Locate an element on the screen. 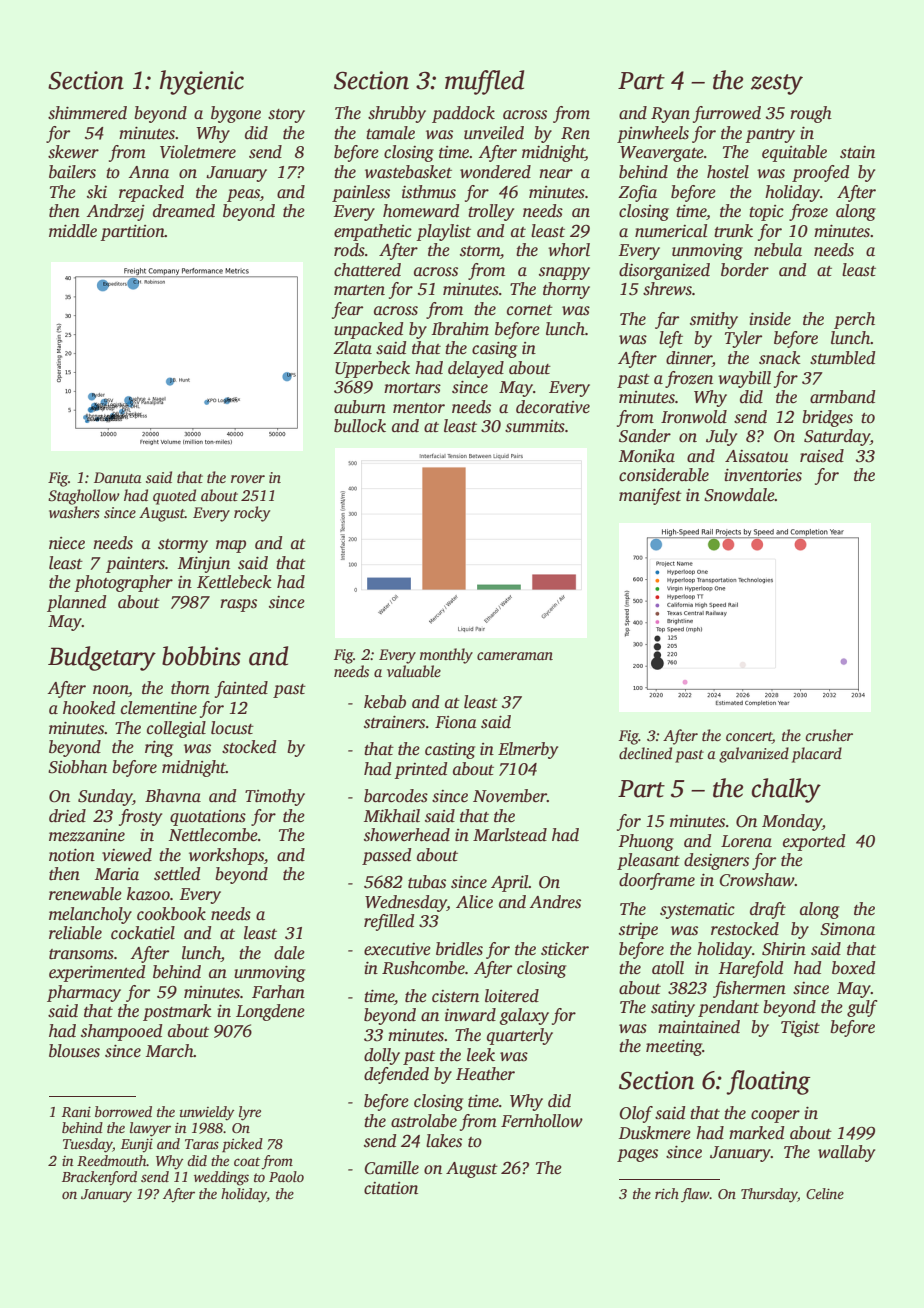 The width and height of the screenshot is (924, 1308). numerical is located at coordinates (671, 231).
